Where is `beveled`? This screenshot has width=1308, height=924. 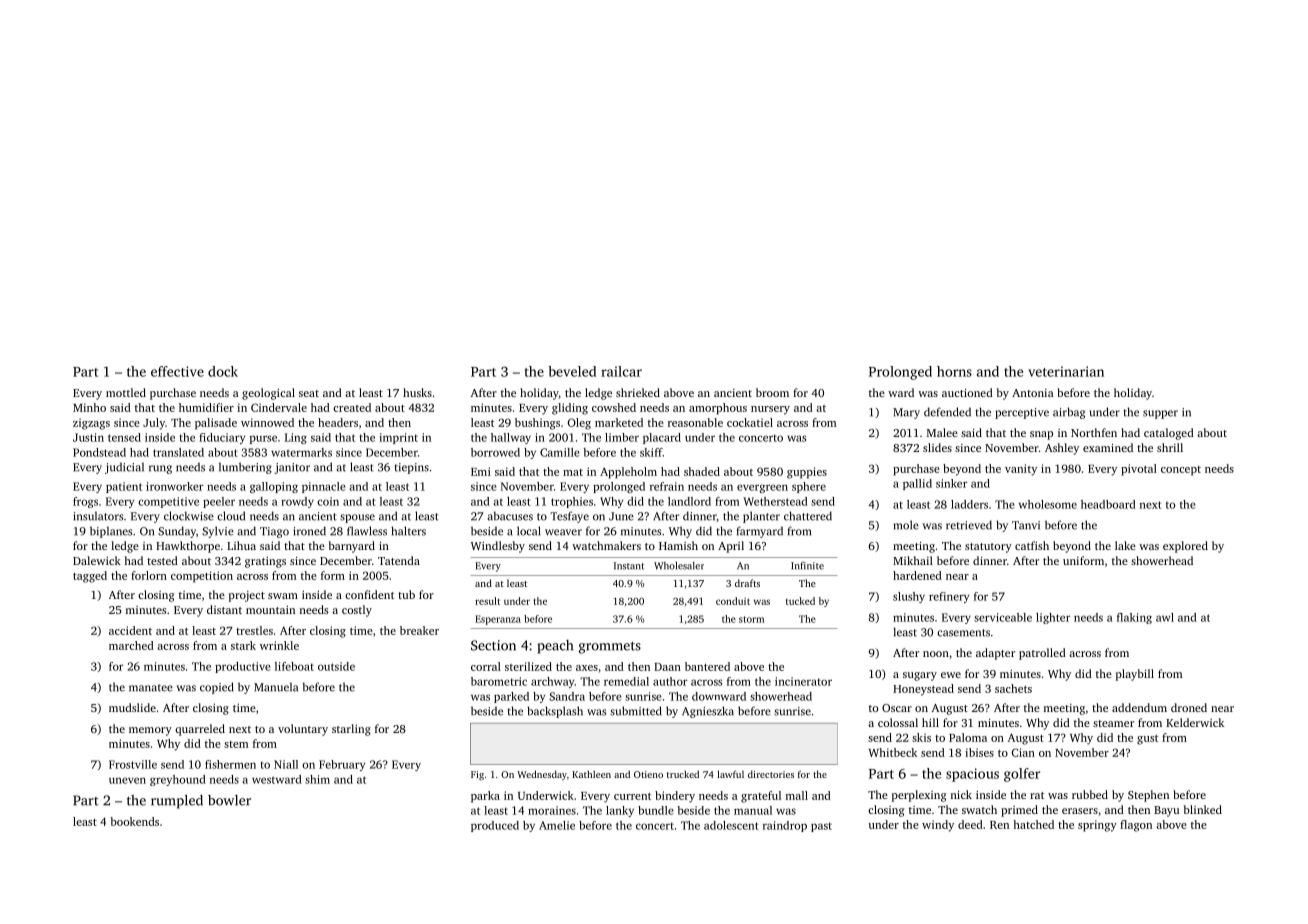 beveled is located at coordinates (572, 371).
